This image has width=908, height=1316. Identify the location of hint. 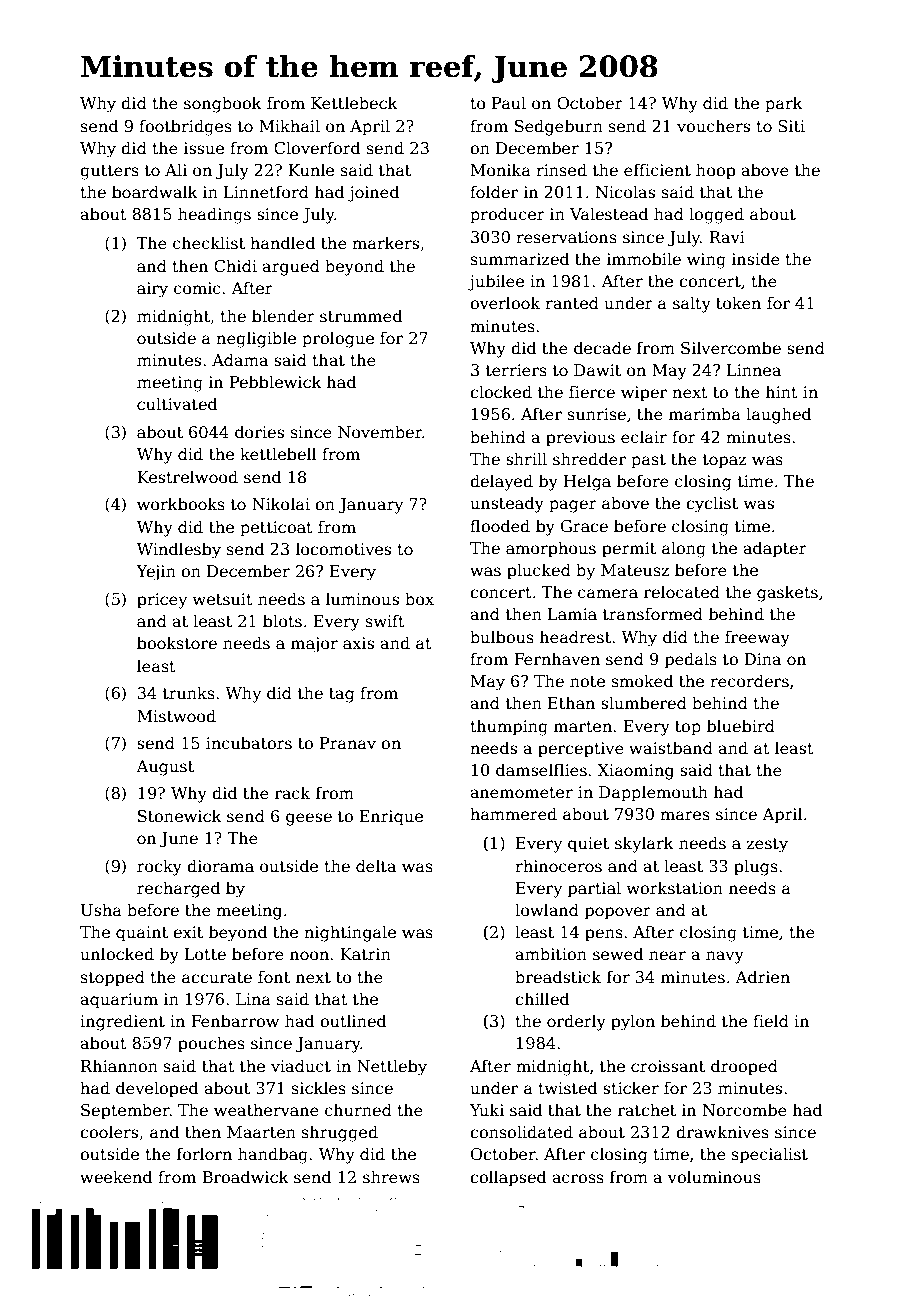
(782, 391).
